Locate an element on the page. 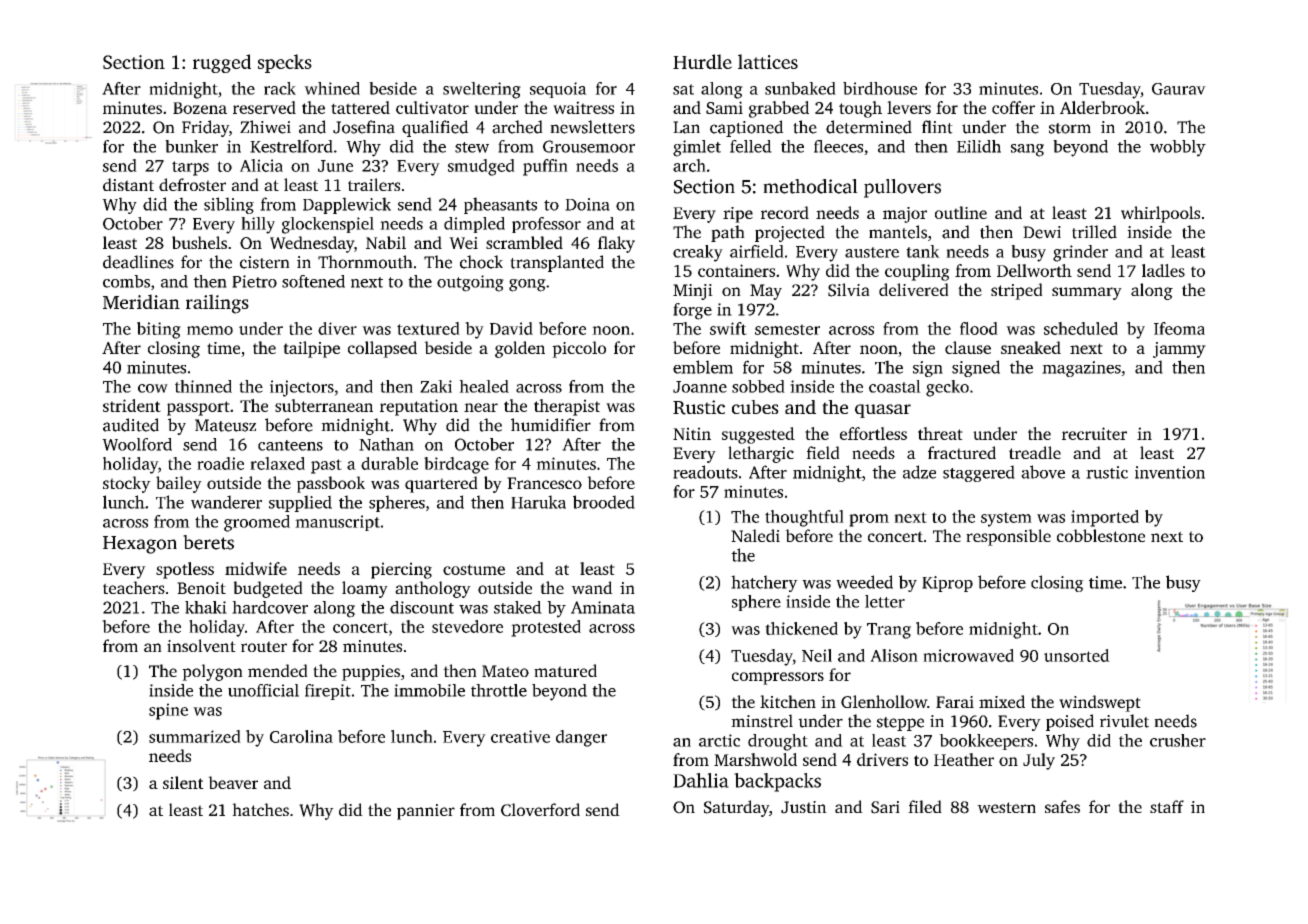 The height and width of the page is (924, 1308). staff is located at coordinates (1167, 806).
